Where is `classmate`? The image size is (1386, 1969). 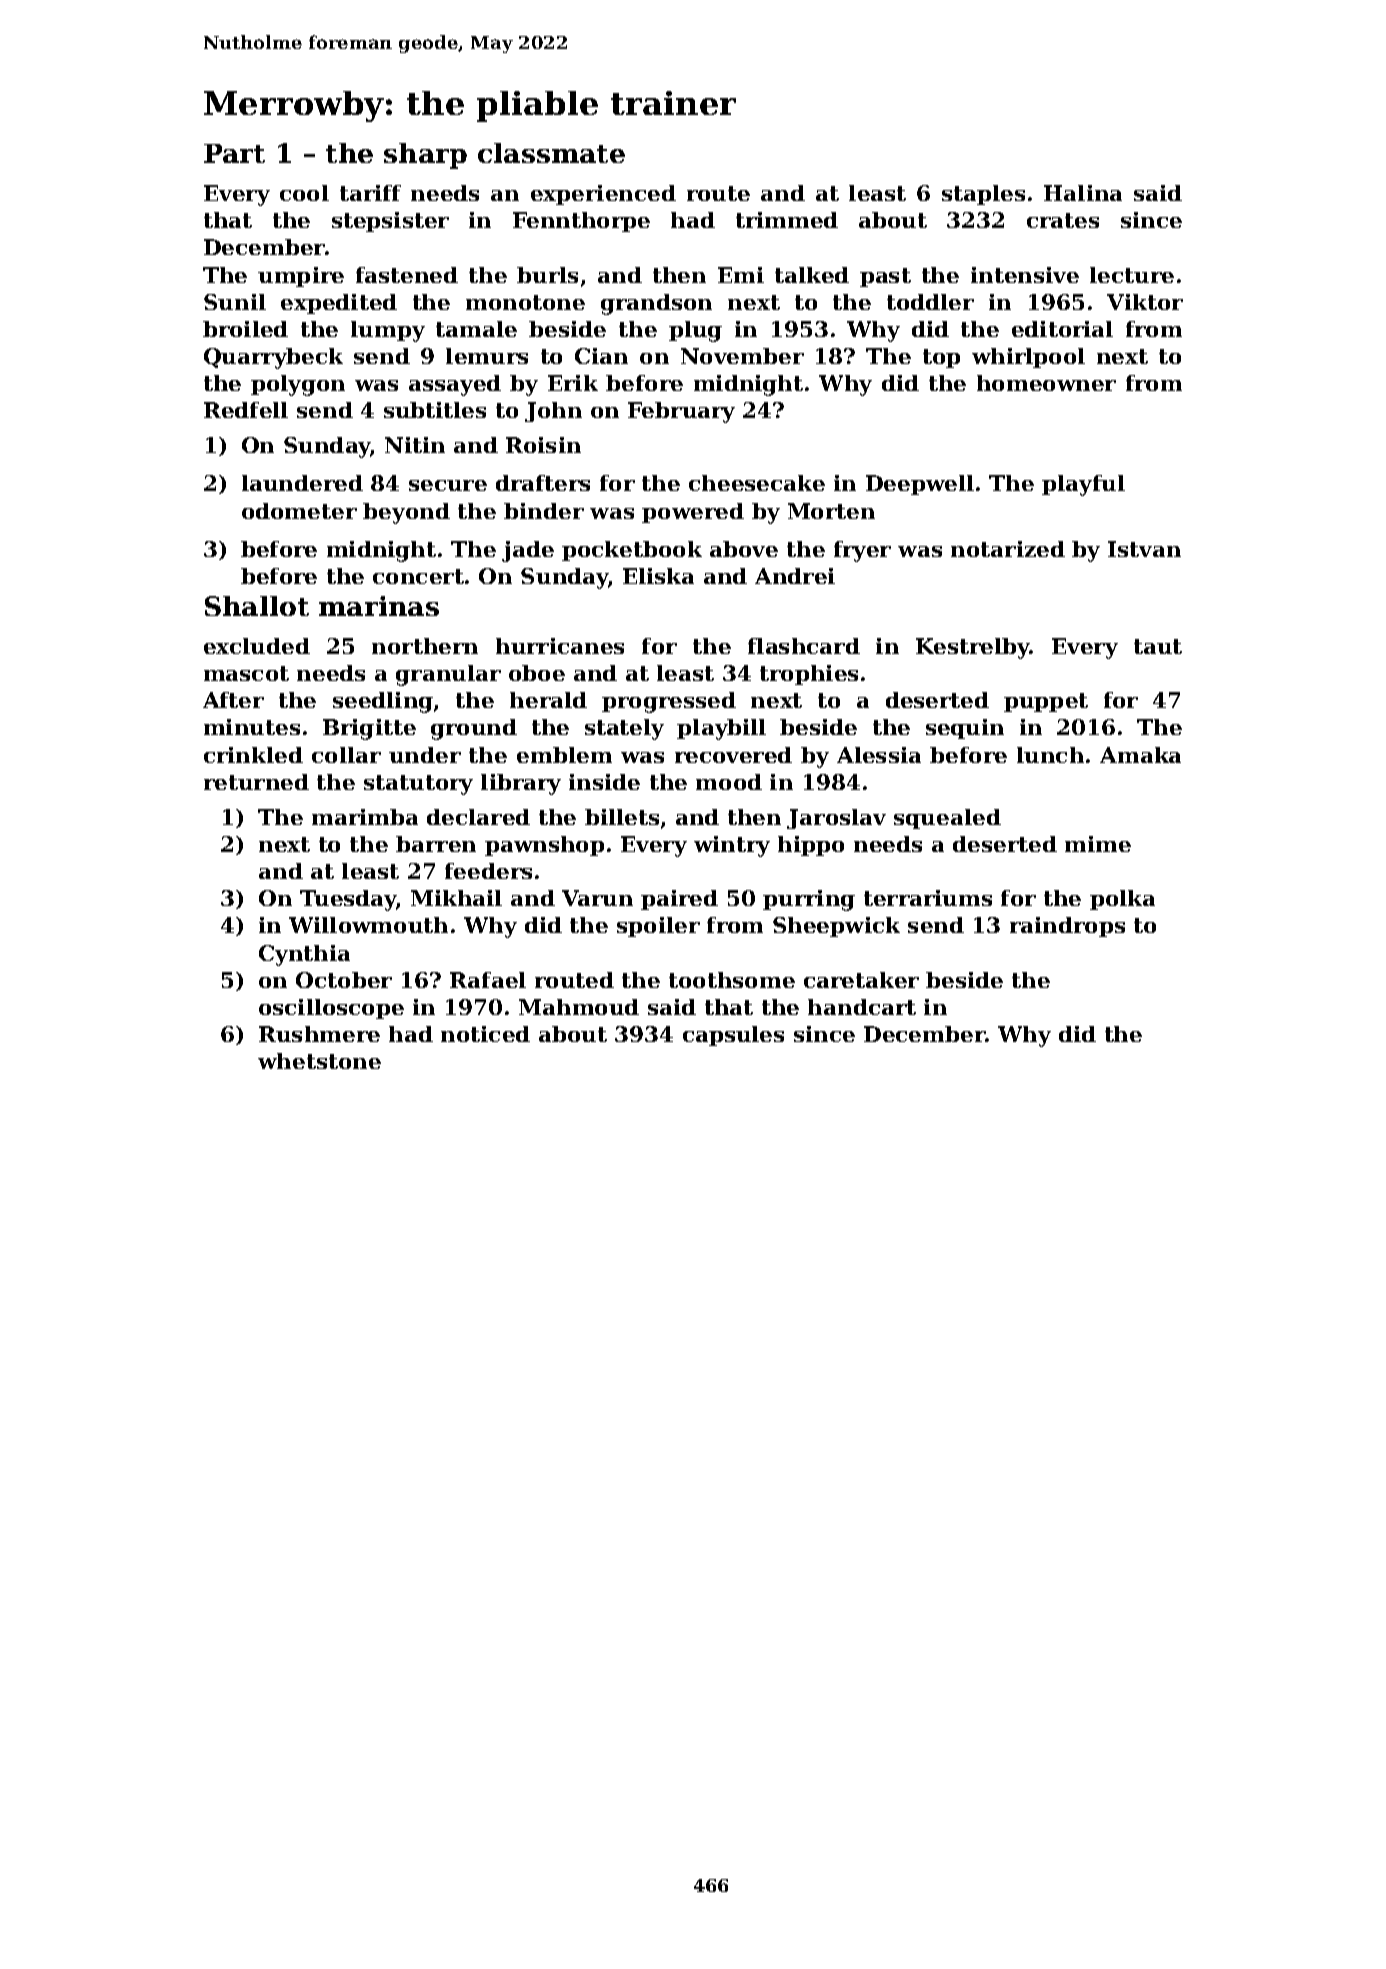 classmate is located at coordinates (551, 153).
